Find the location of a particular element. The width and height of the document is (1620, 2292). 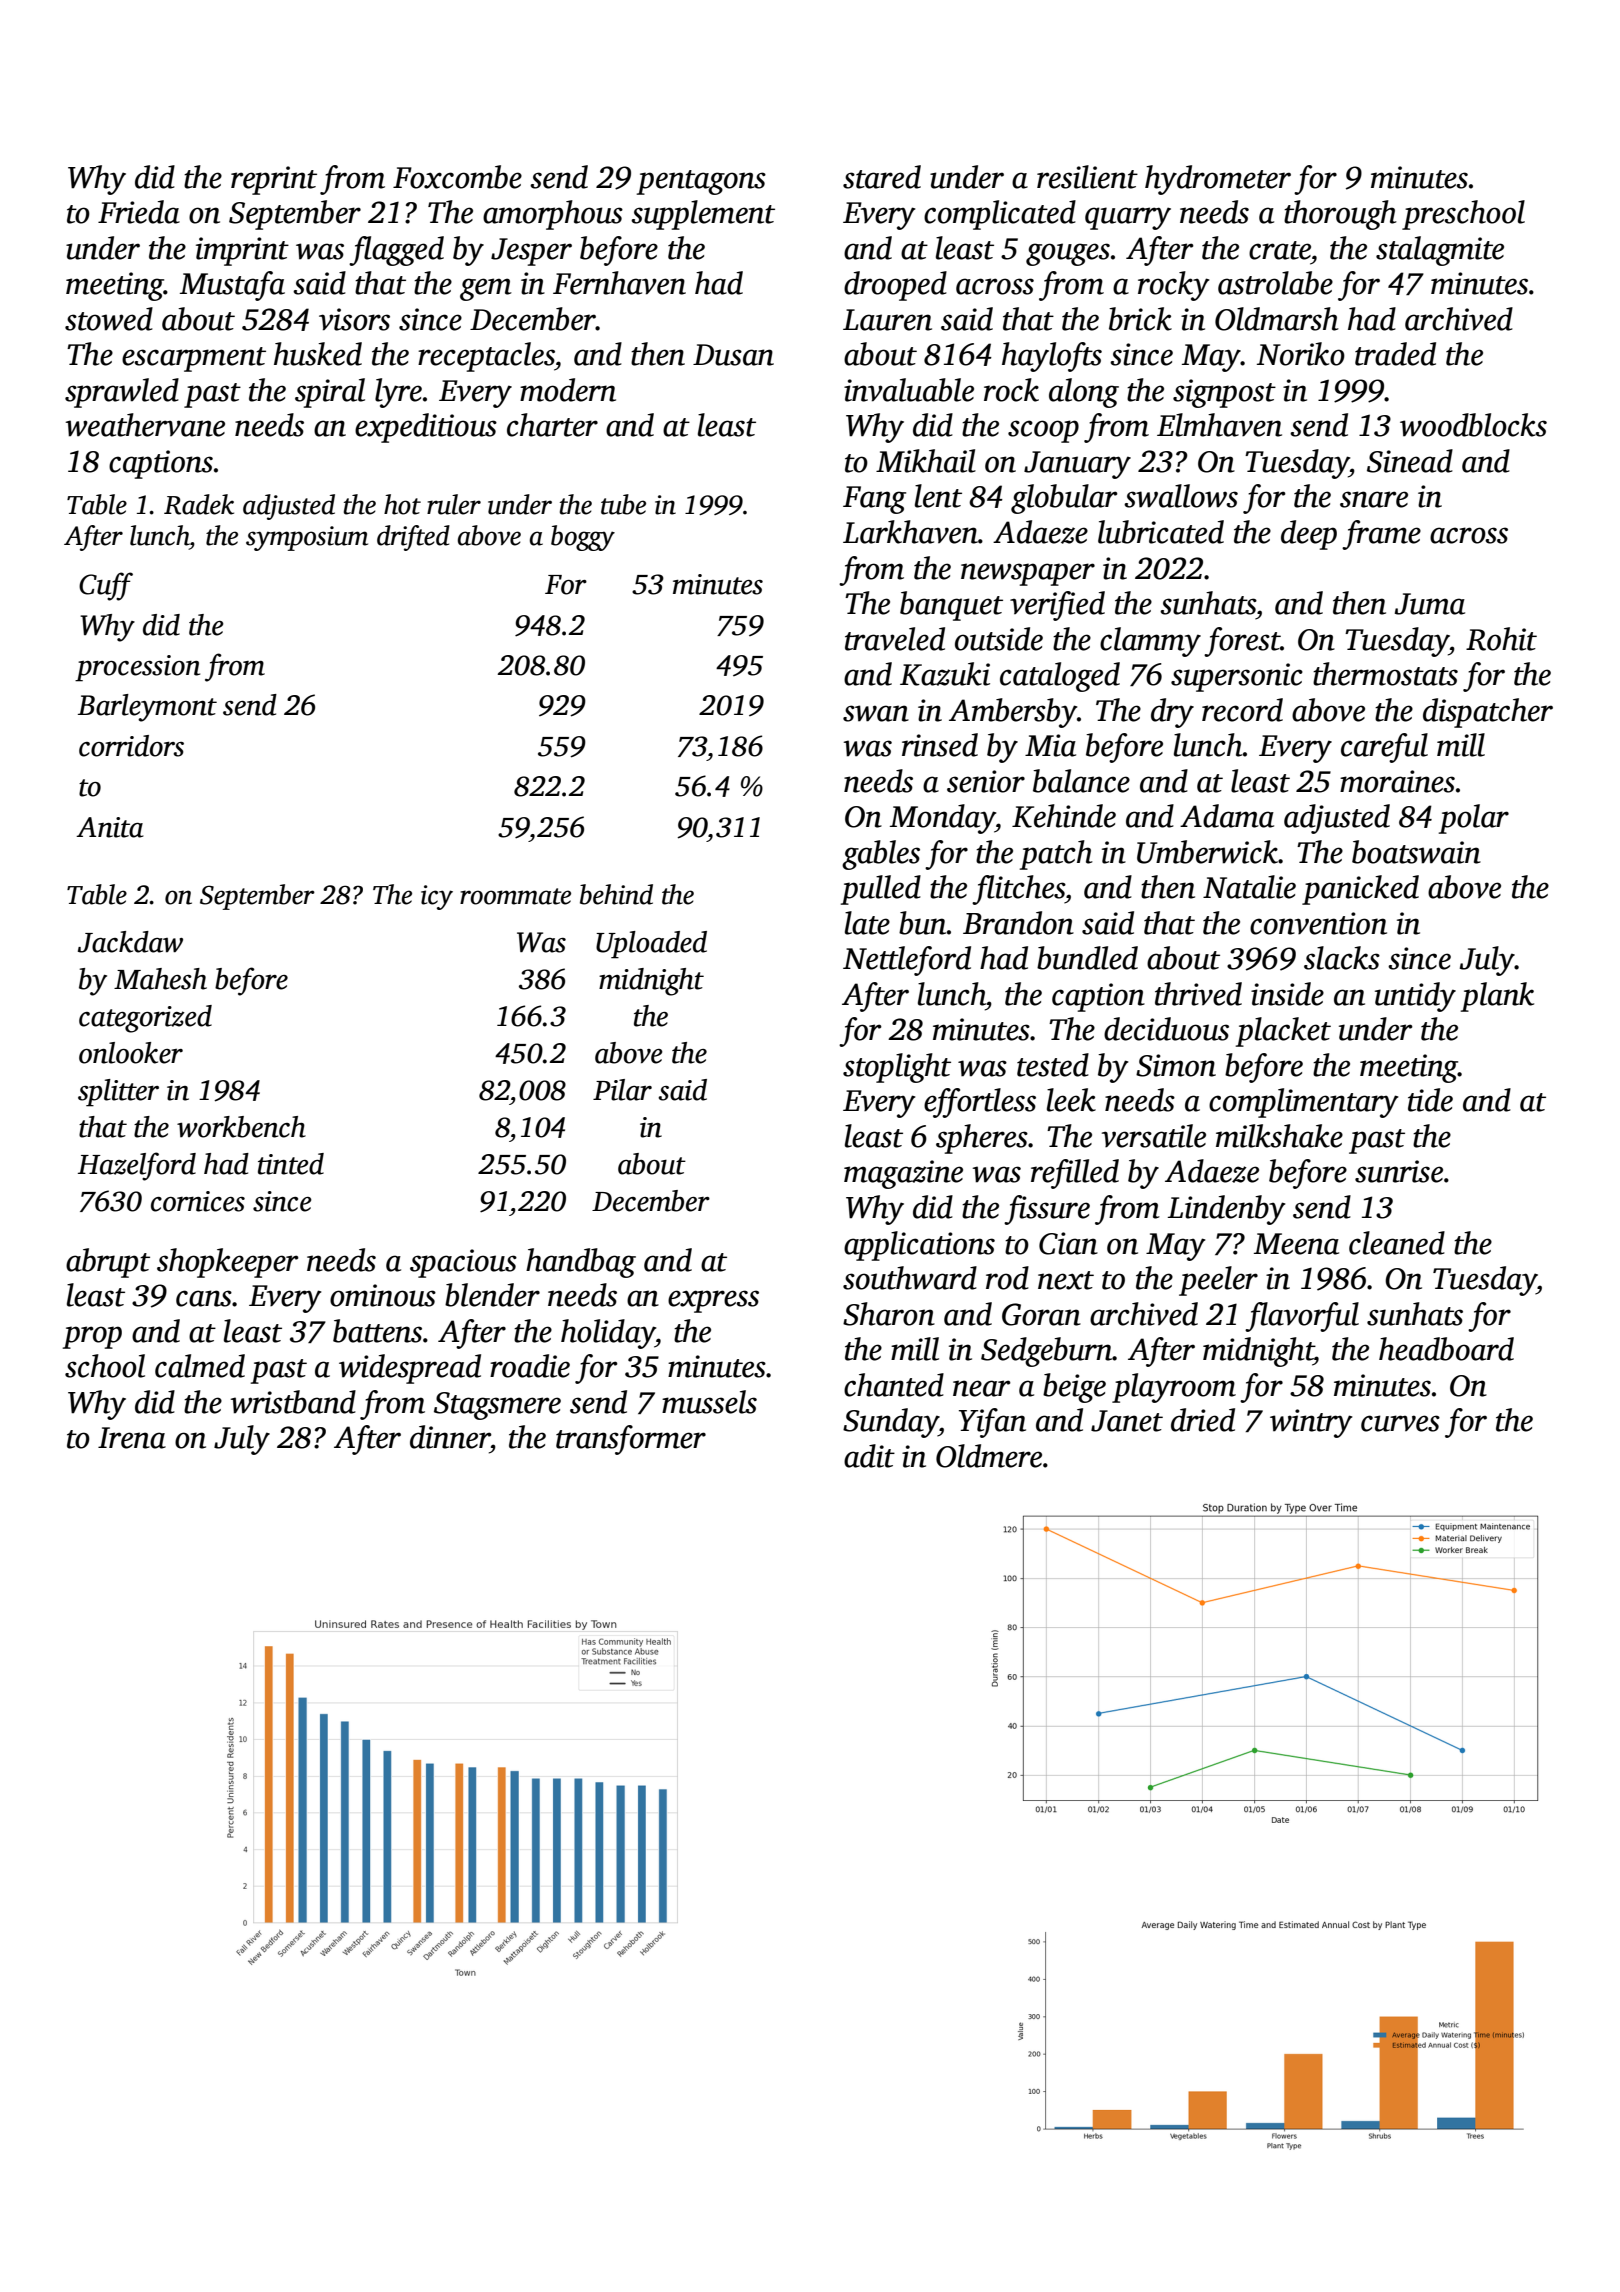

Fernhaven is located at coordinates (619, 283).
